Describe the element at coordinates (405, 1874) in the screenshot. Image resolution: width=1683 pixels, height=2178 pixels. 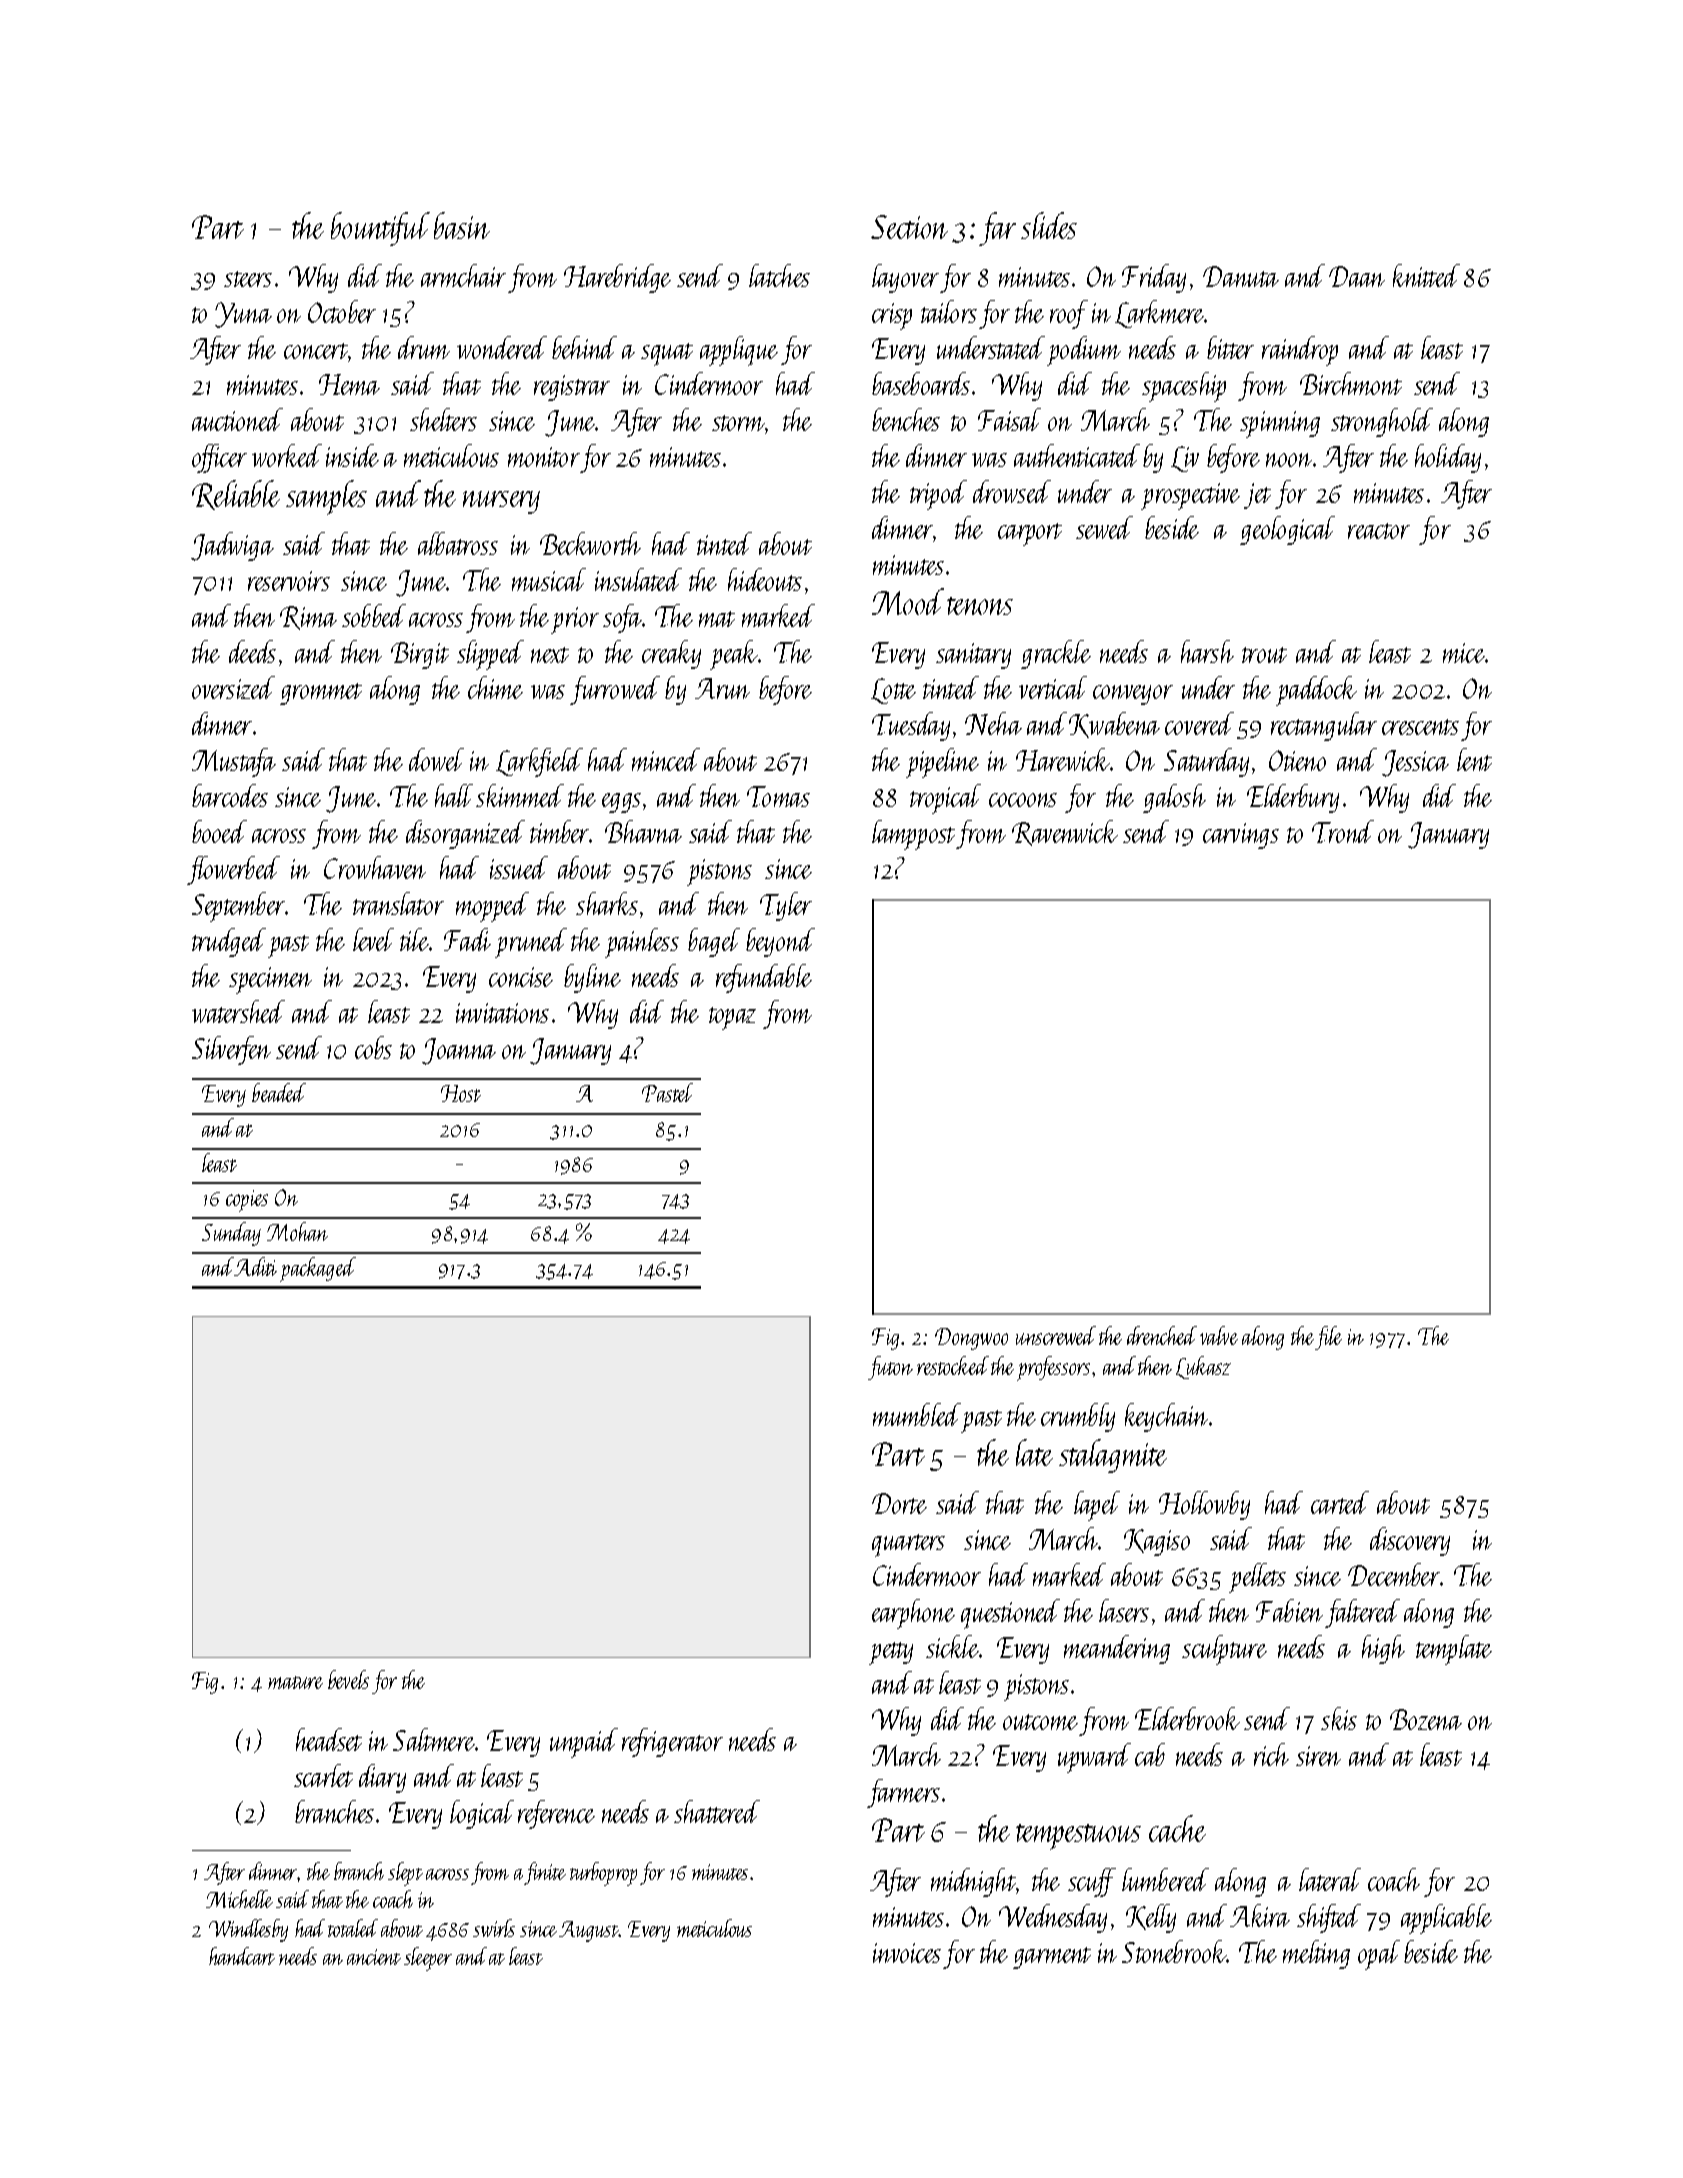
I see `slept` at that location.
